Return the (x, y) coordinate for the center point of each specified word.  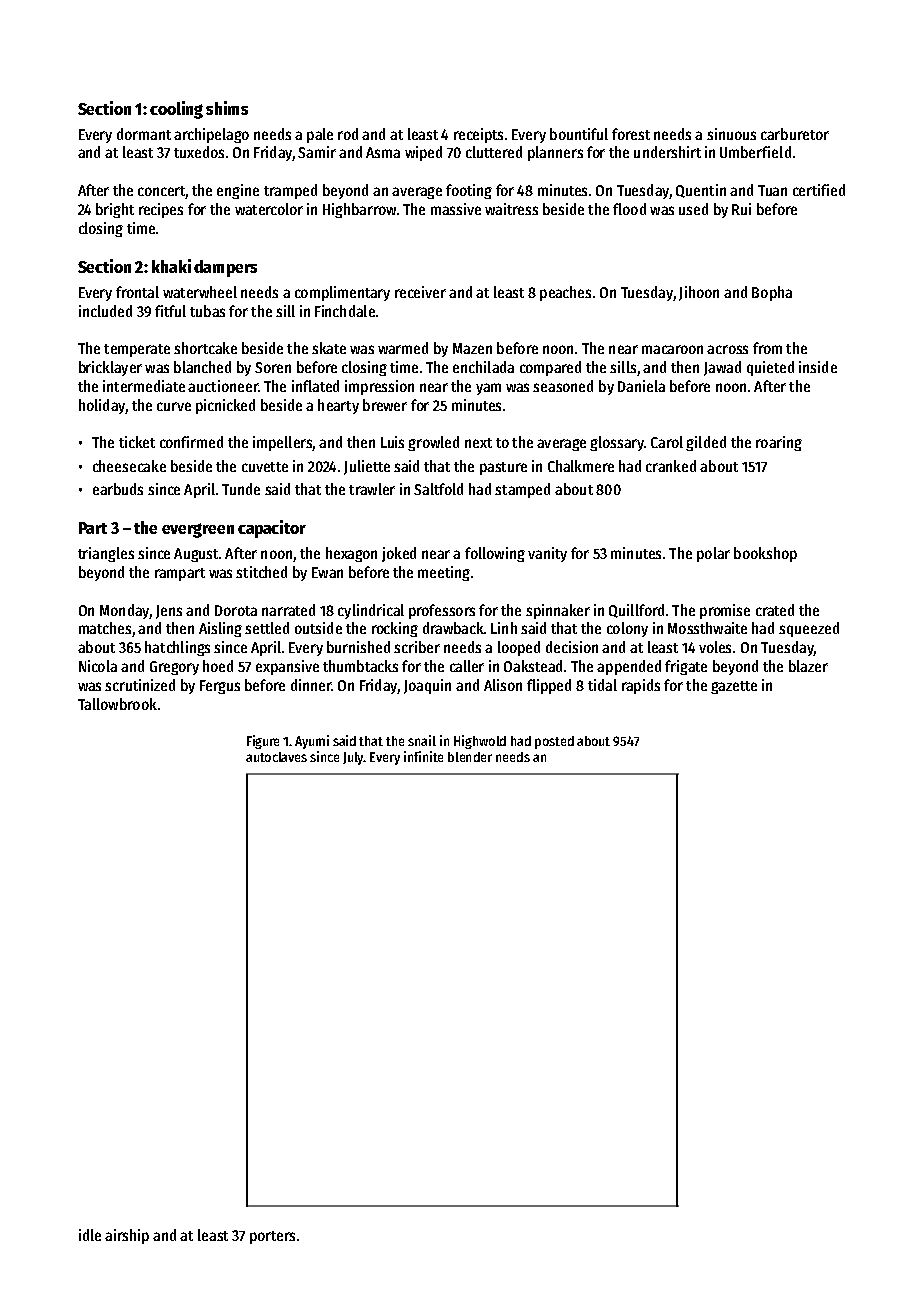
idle (90, 1235)
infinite (423, 756)
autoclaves (276, 757)
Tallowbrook (117, 704)
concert (162, 192)
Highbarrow (359, 210)
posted (554, 742)
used (693, 209)
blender (470, 757)
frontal (137, 292)
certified (819, 190)
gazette (734, 687)
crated (775, 610)
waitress (511, 209)
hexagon (351, 554)
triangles (106, 554)
